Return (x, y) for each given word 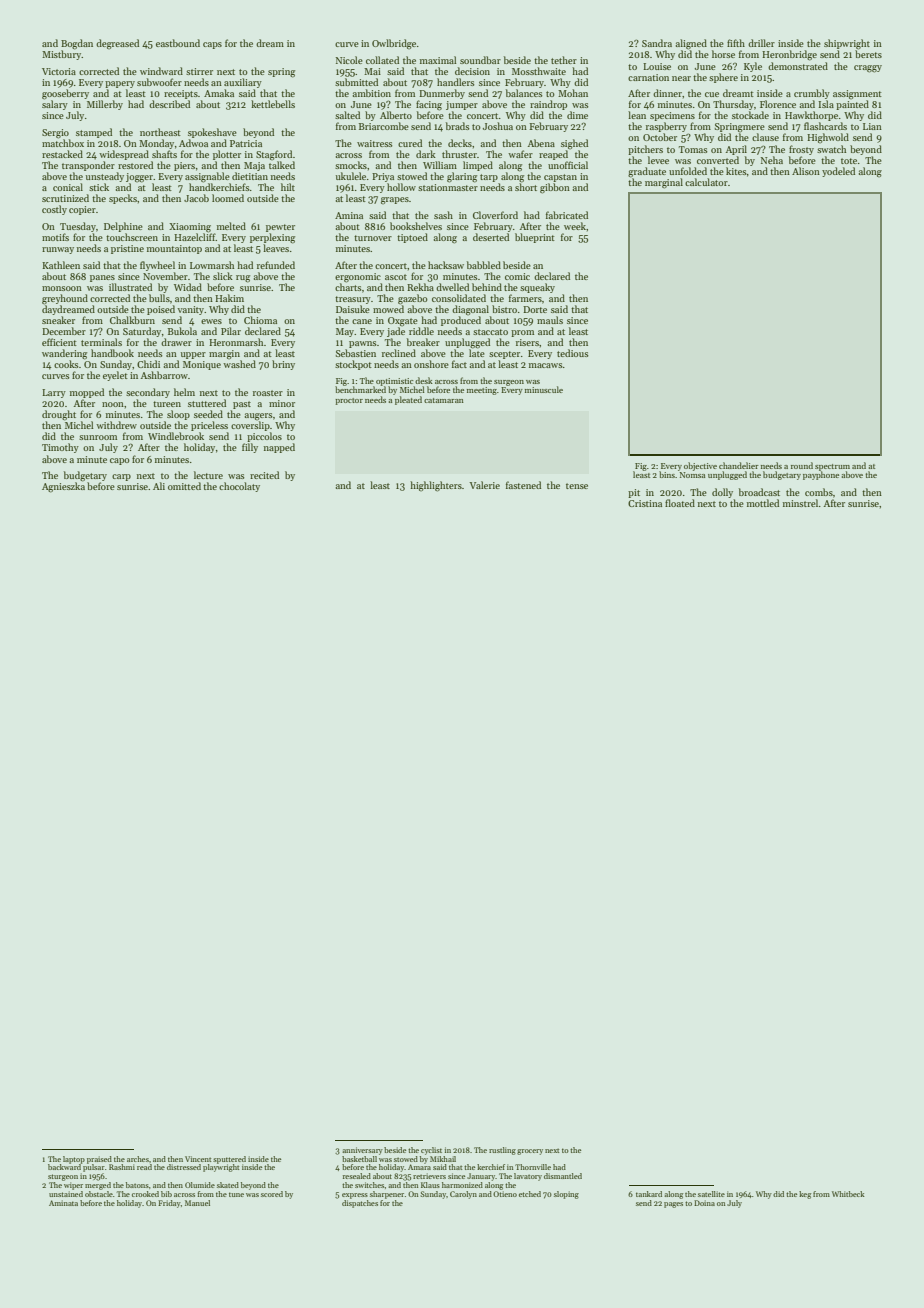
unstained (66, 1194)
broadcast (759, 492)
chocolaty (239, 487)
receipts (181, 94)
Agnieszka (63, 487)
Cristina (645, 503)
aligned (691, 44)
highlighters (436, 486)
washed (239, 364)
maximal (438, 60)
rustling (502, 1151)
